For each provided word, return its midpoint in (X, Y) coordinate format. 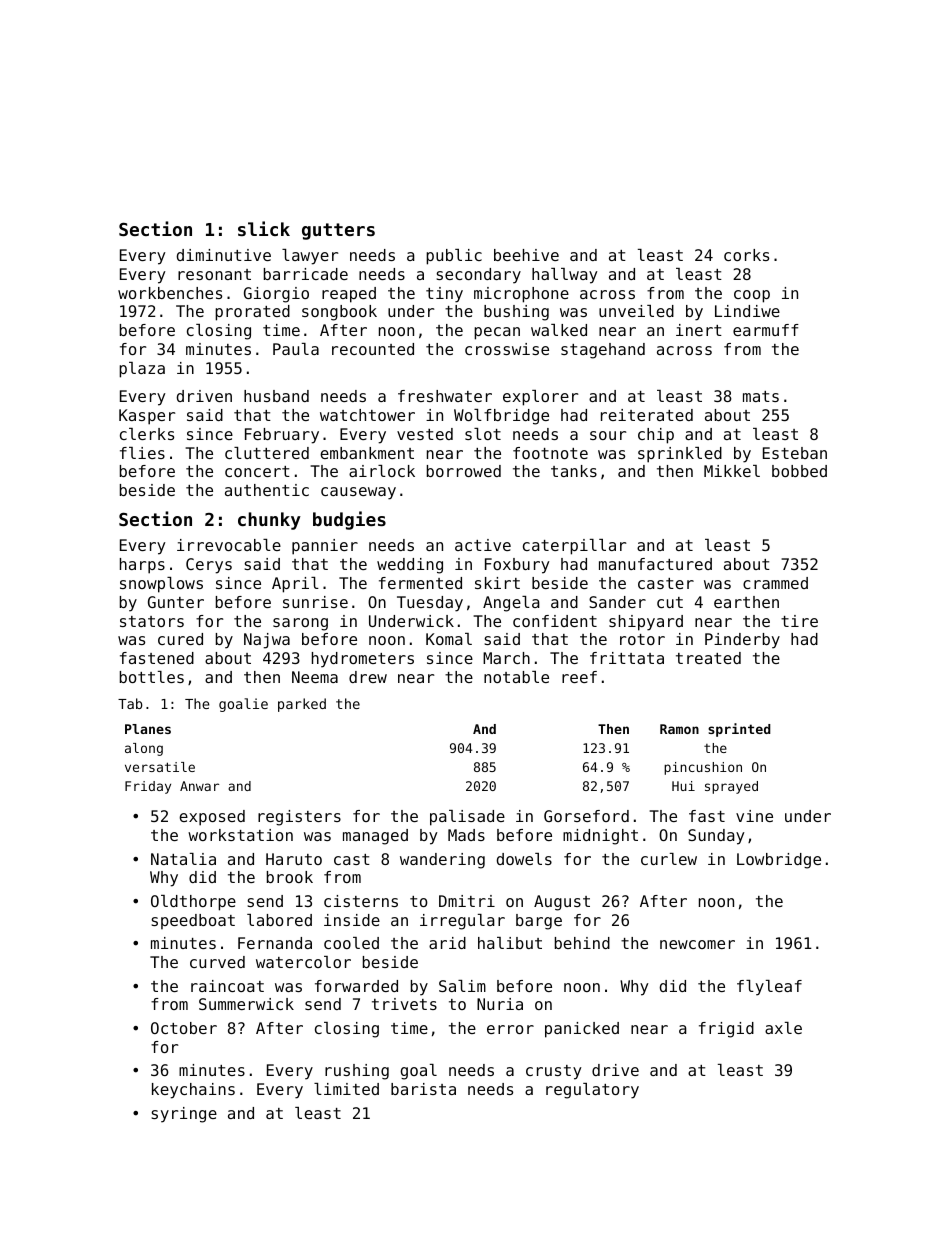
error (510, 1029)
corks (746, 255)
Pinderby (742, 641)
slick (264, 228)
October (184, 1028)
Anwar (199, 786)
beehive (526, 255)
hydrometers (363, 660)
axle (783, 1028)
